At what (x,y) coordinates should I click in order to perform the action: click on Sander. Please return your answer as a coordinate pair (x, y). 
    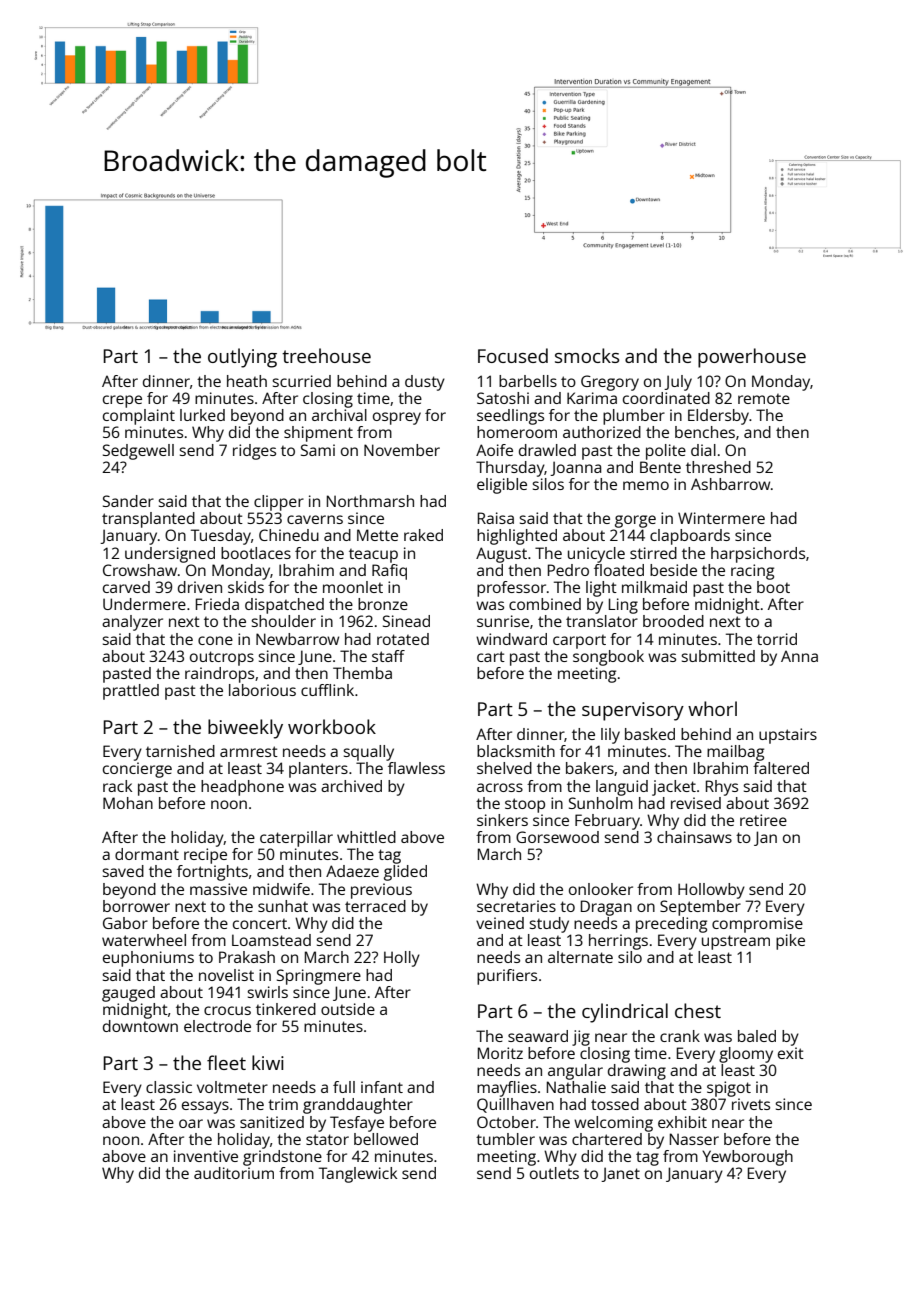
    Looking at the image, I should click on (128, 501).
